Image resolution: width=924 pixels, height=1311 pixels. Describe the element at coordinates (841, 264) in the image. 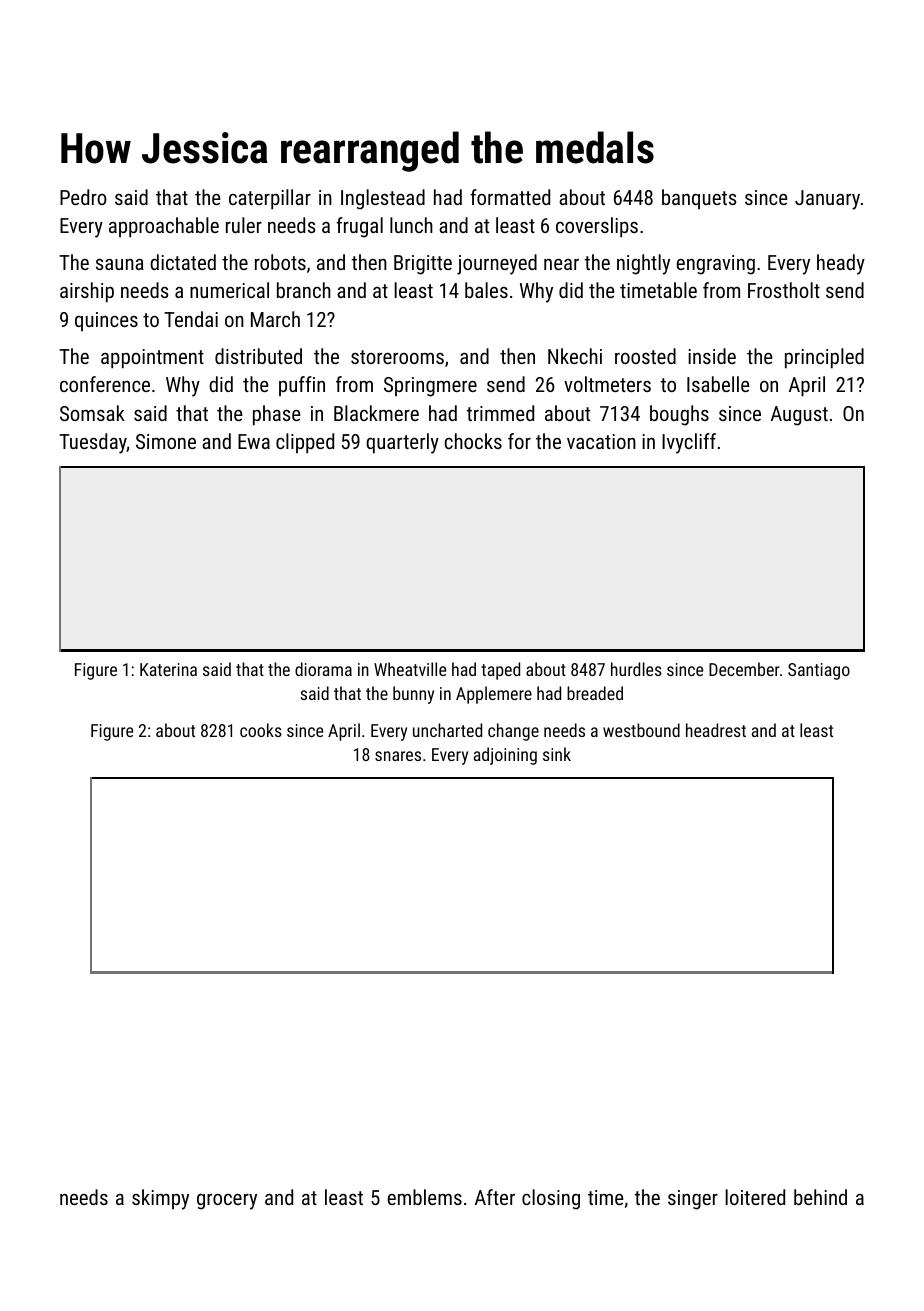

I see `heady` at that location.
